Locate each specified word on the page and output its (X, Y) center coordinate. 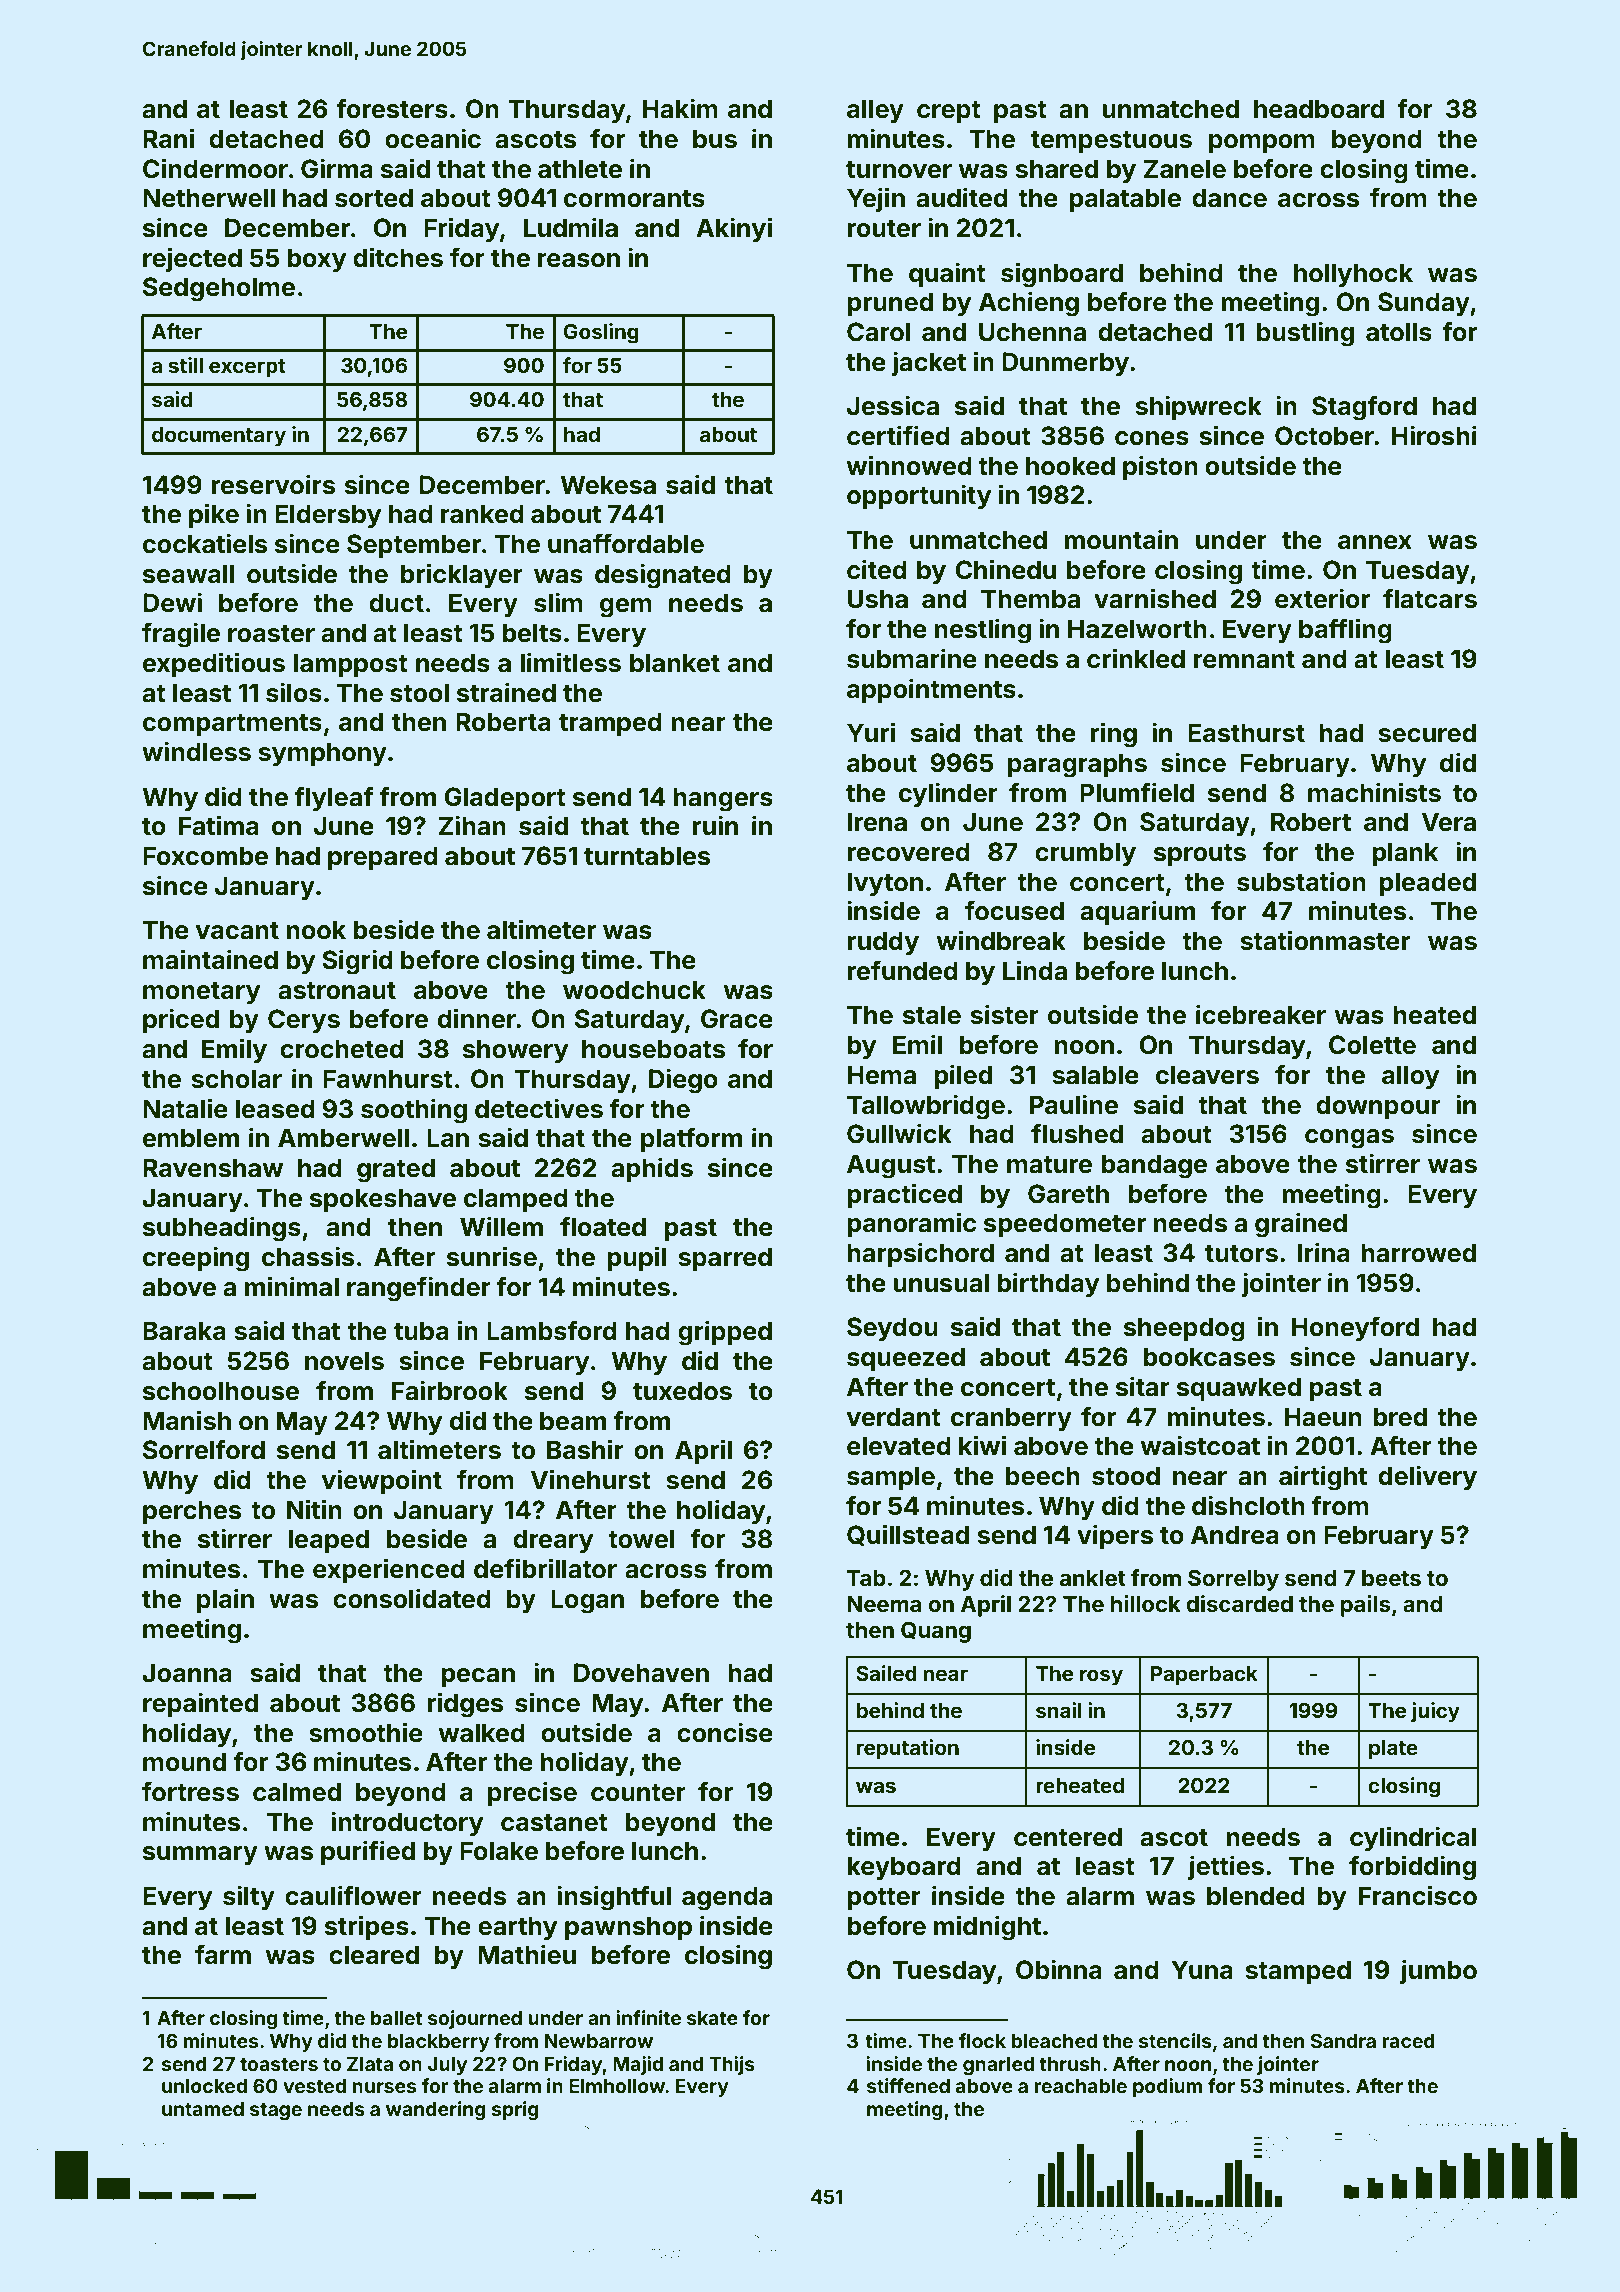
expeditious (214, 665)
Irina (1324, 1252)
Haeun (1323, 1417)
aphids (652, 1169)
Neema (884, 1604)
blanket (675, 663)
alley (875, 111)
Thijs (732, 2065)
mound (184, 1762)
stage (276, 2111)
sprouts (1200, 855)
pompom (1262, 143)
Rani (168, 139)
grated (396, 1170)
